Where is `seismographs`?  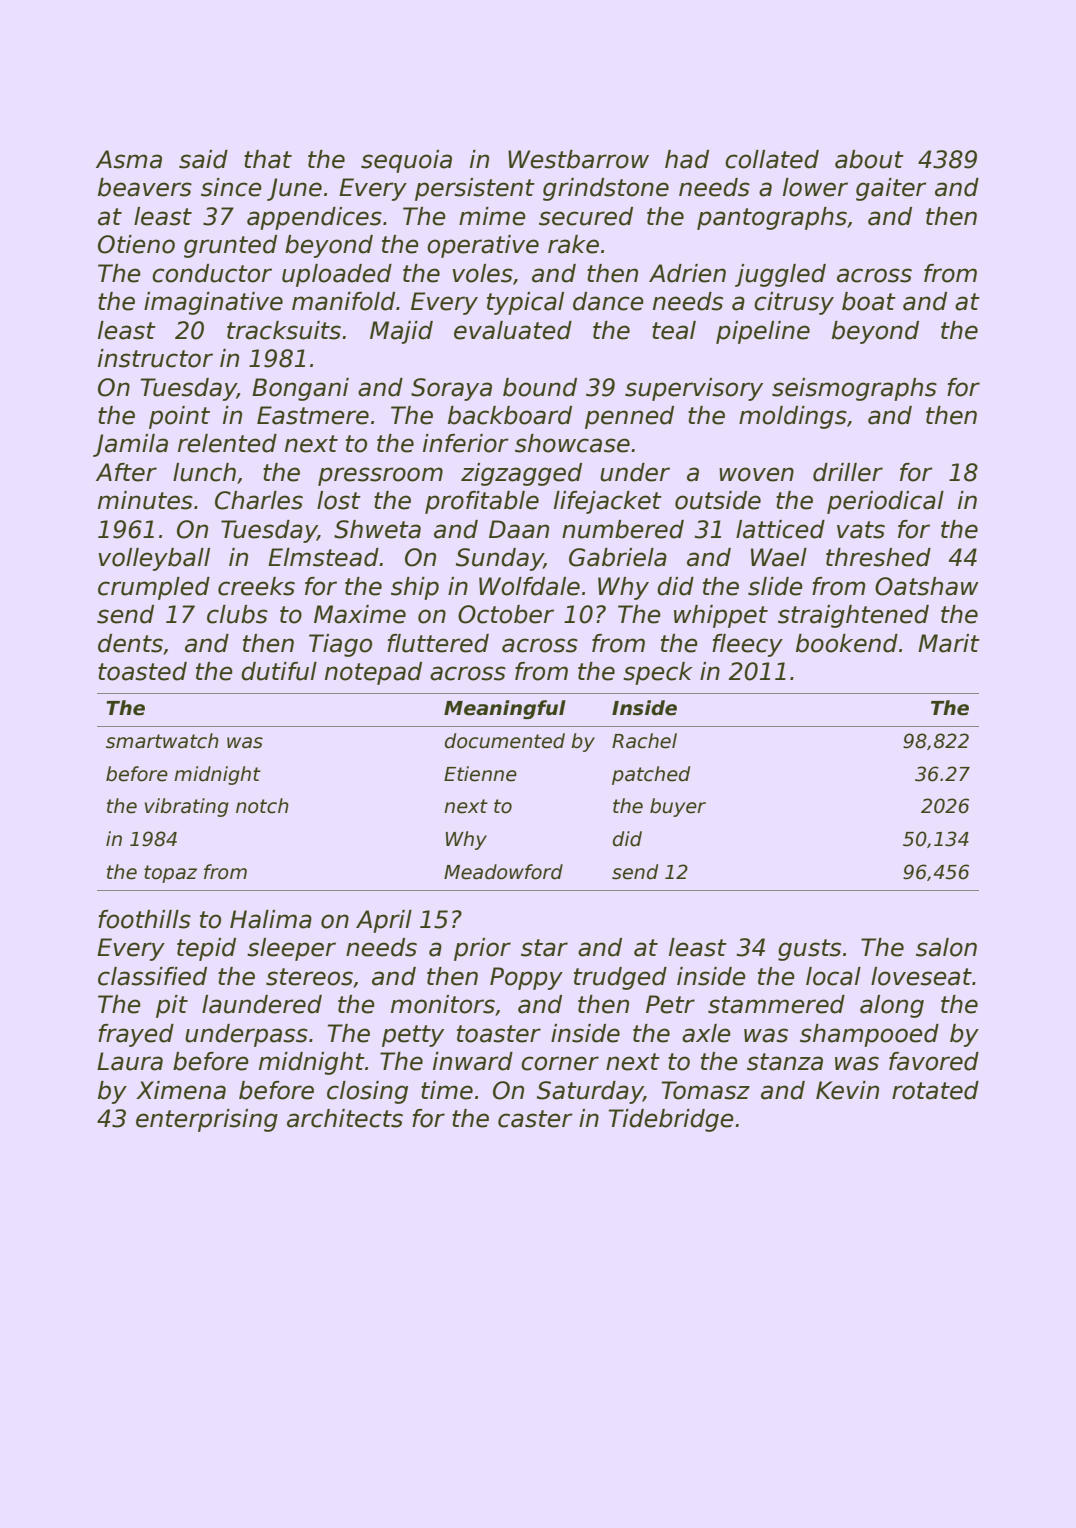 seismographs is located at coordinates (854, 389).
